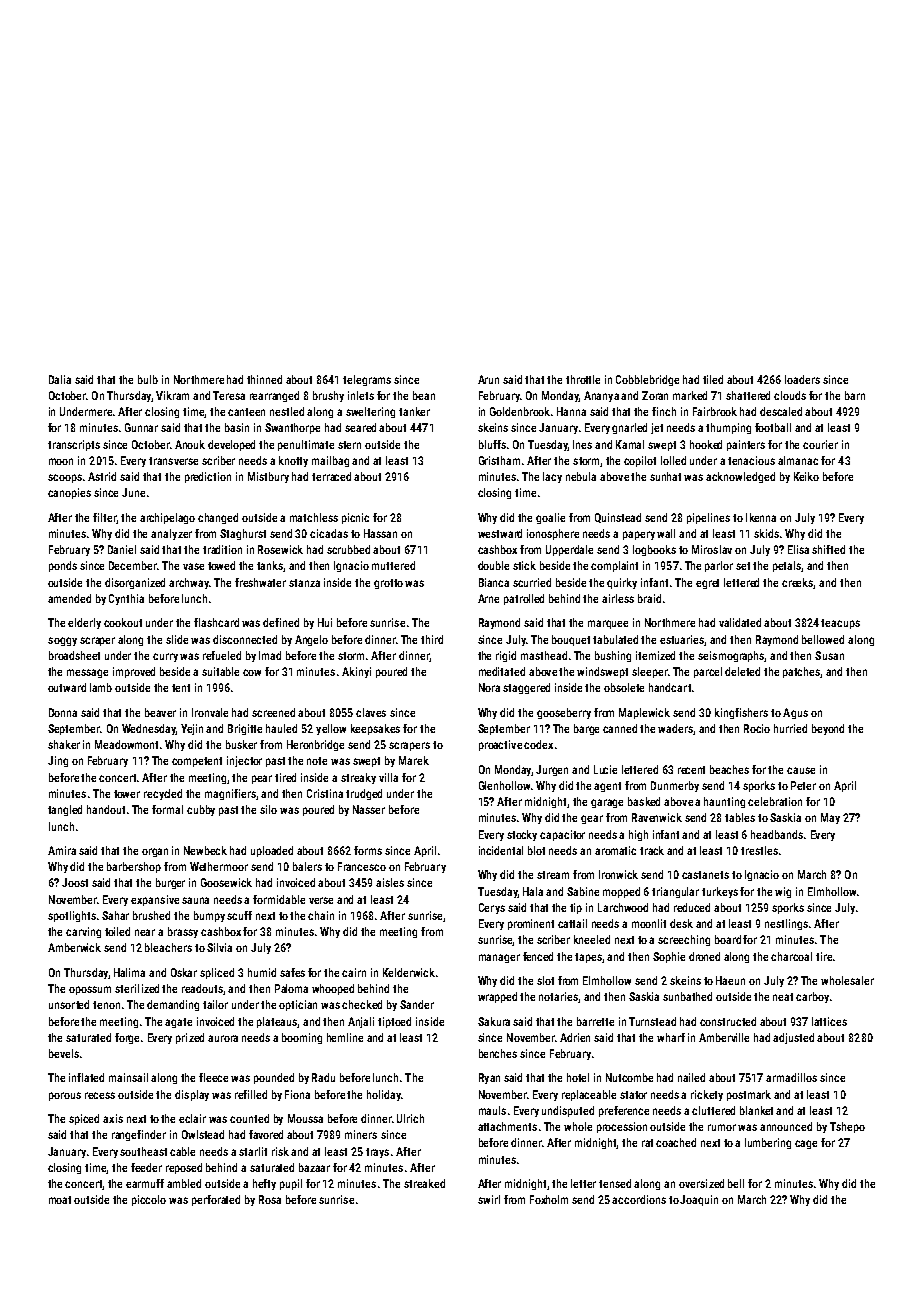 The image size is (924, 1308). I want to click on piccolo, so click(149, 1200).
